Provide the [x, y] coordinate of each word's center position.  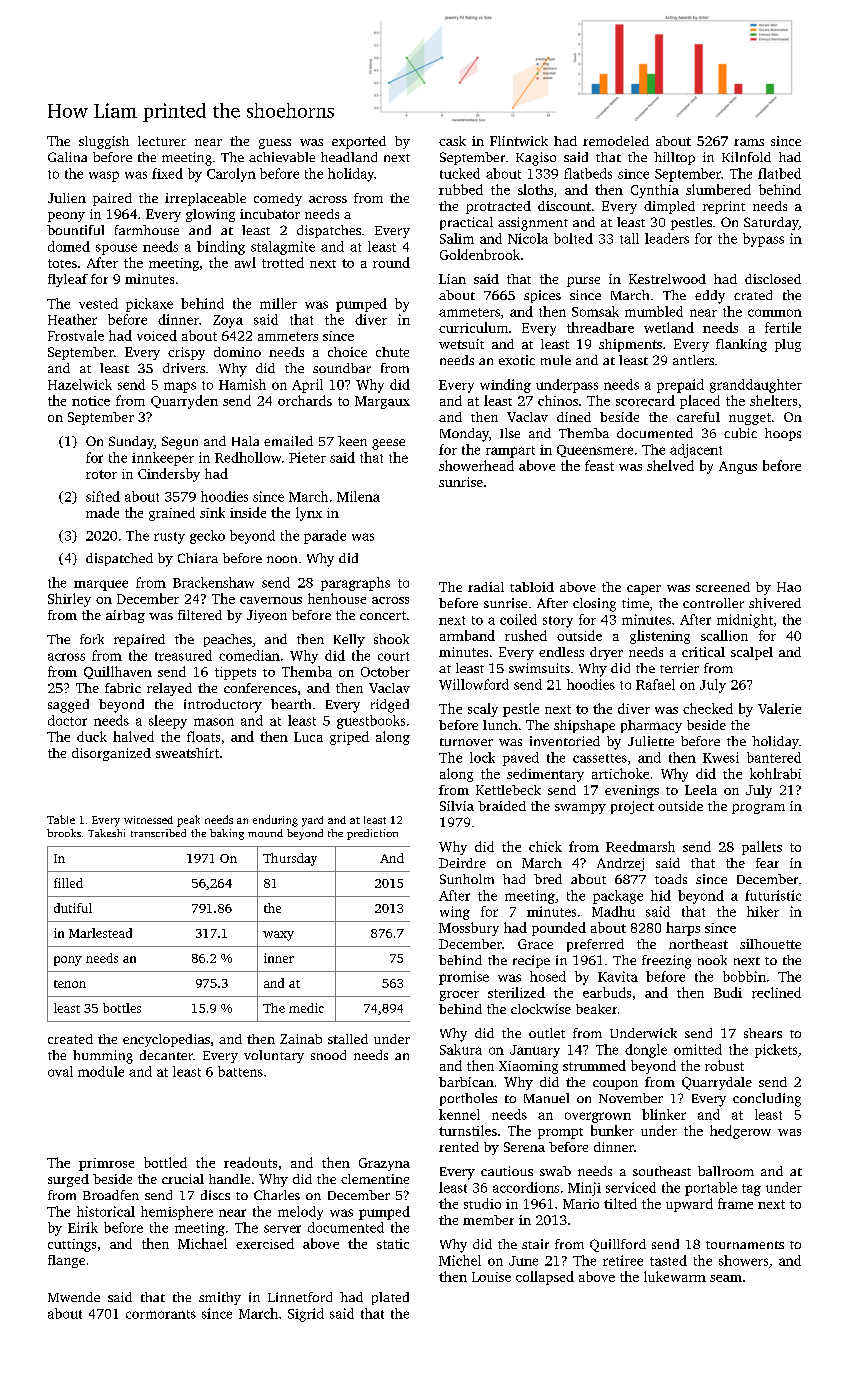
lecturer [162, 141]
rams [749, 142]
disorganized [111, 754]
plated [390, 1298]
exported [359, 142]
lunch [500, 725]
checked [708, 708]
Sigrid [306, 1315]
